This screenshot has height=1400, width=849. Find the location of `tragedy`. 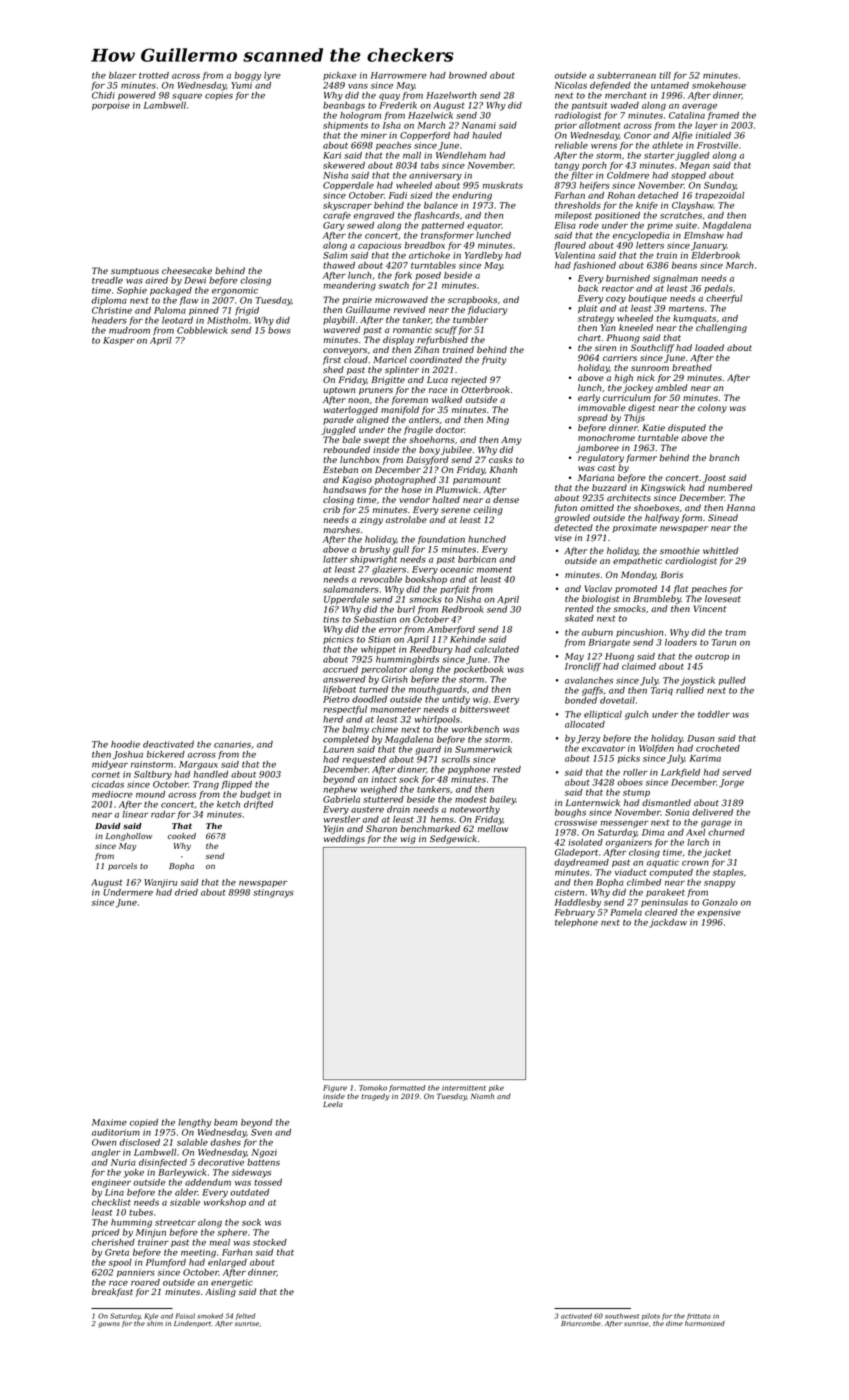

tragedy is located at coordinates (375, 1097).
